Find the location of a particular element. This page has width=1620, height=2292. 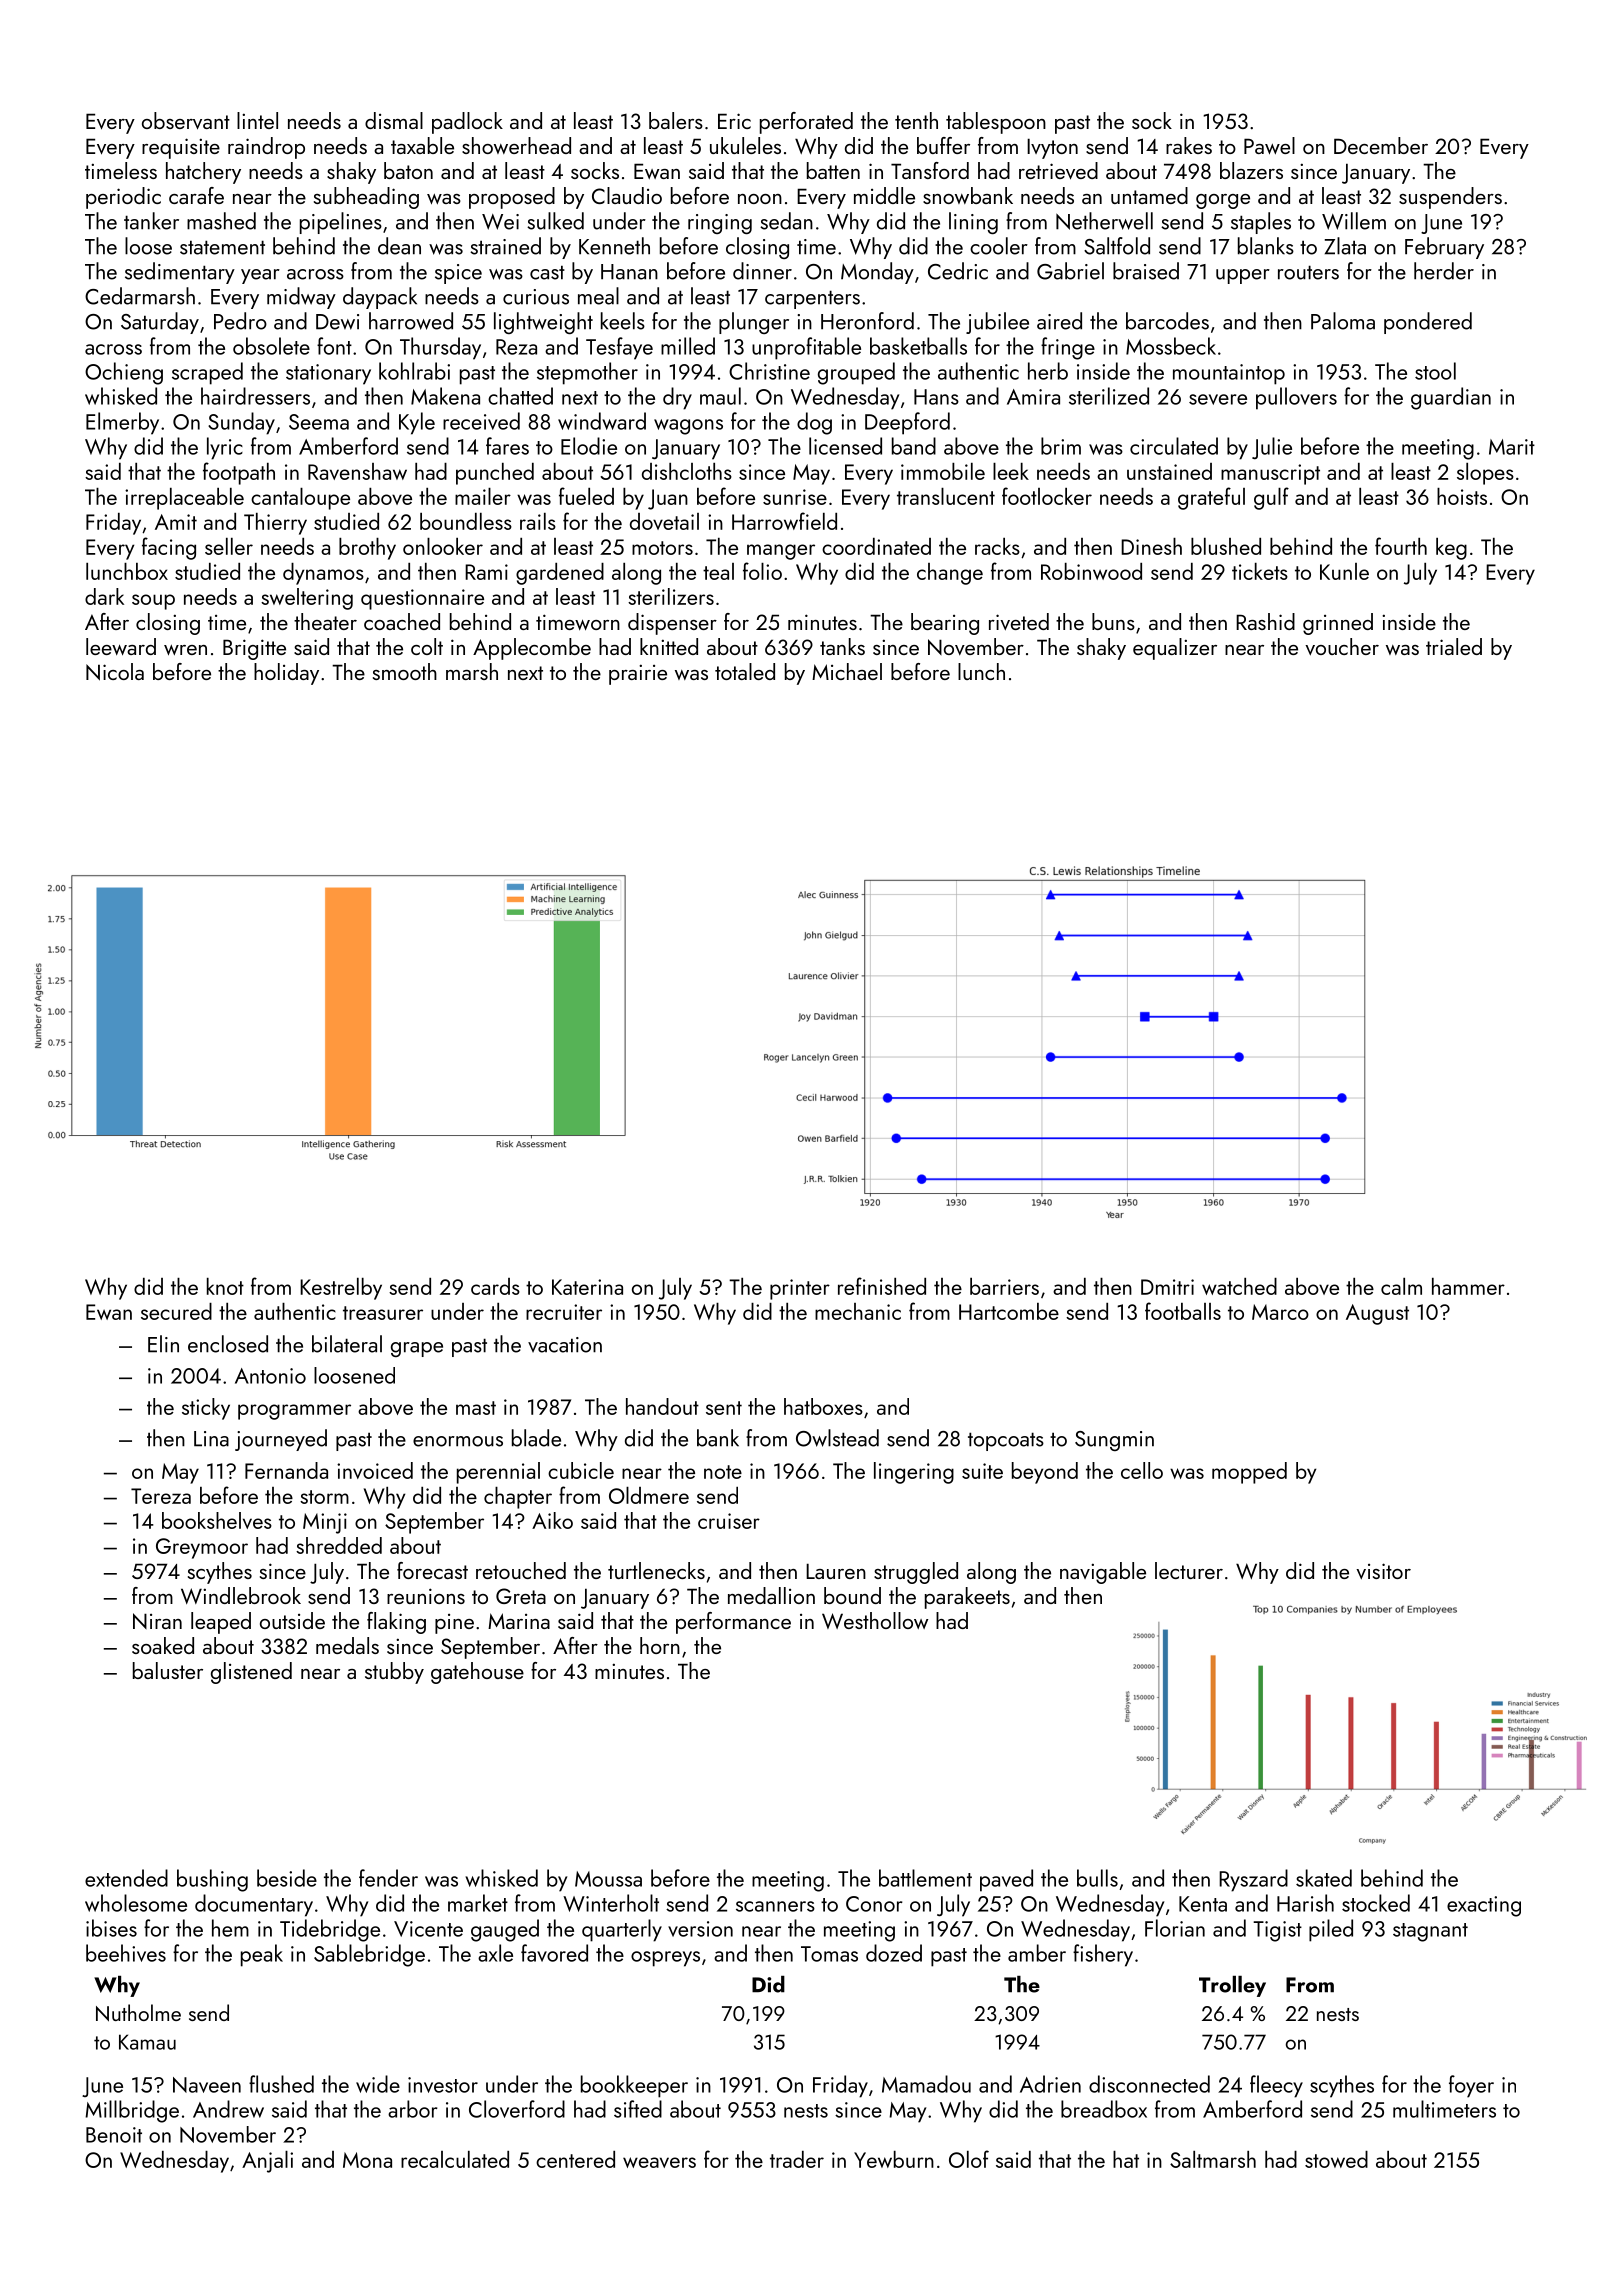

leaped is located at coordinates (221, 1623).
